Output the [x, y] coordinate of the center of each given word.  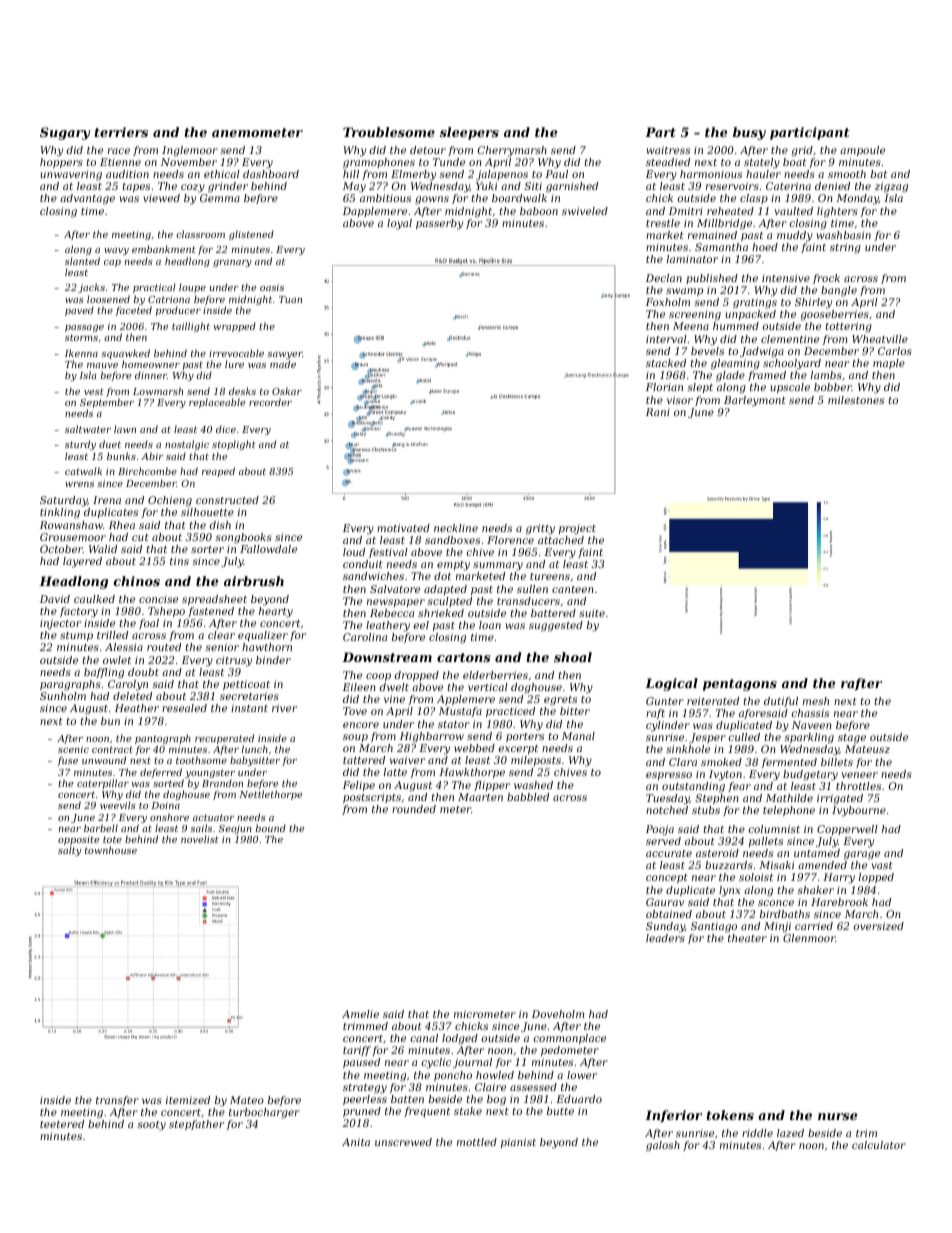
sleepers [469, 133]
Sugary [65, 133]
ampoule [862, 151]
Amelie [360, 1014]
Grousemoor [73, 537]
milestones [856, 400]
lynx [729, 891]
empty [453, 566]
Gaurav [665, 902]
